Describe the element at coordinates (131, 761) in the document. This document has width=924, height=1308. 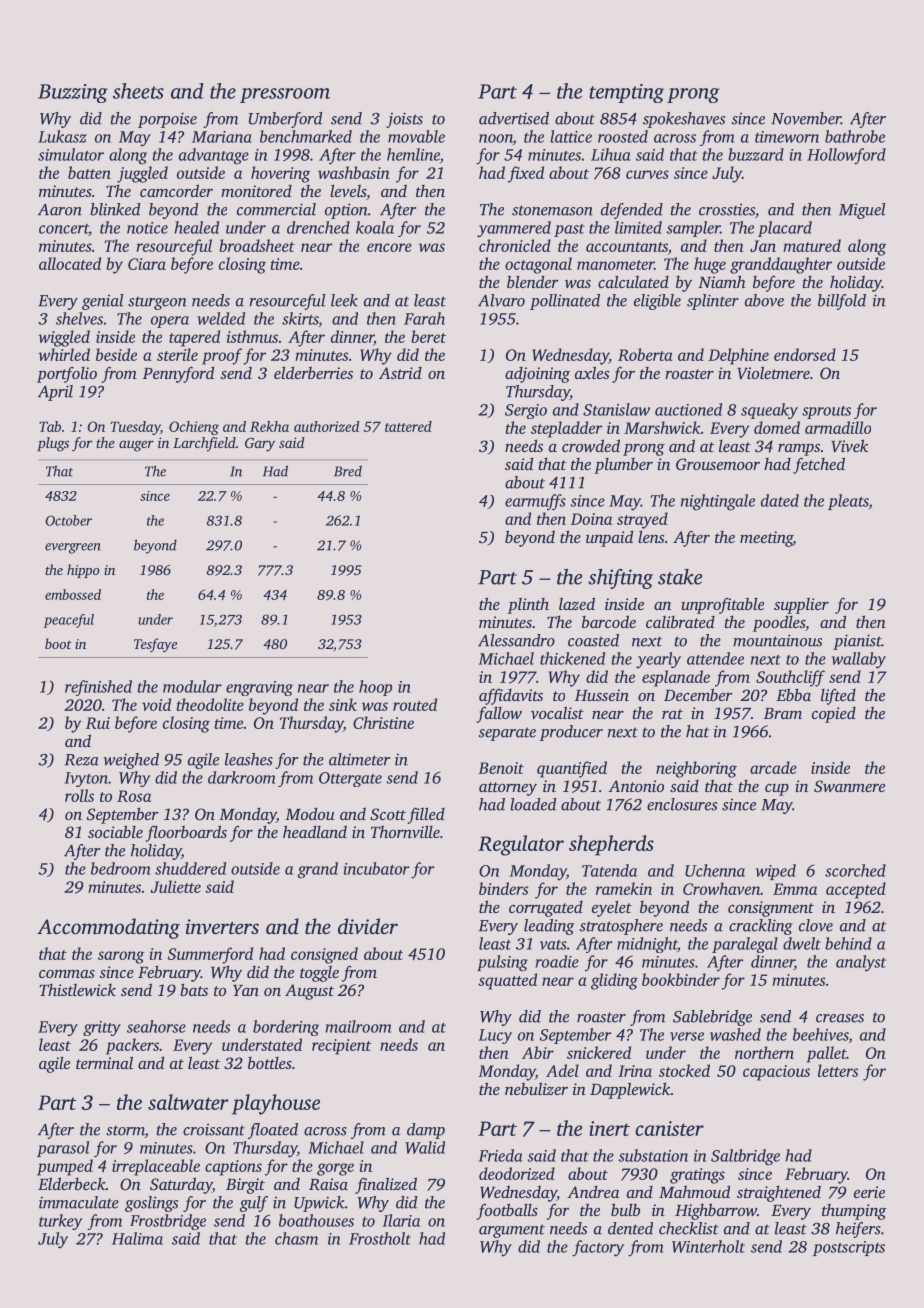
I see `weighed` at that location.
